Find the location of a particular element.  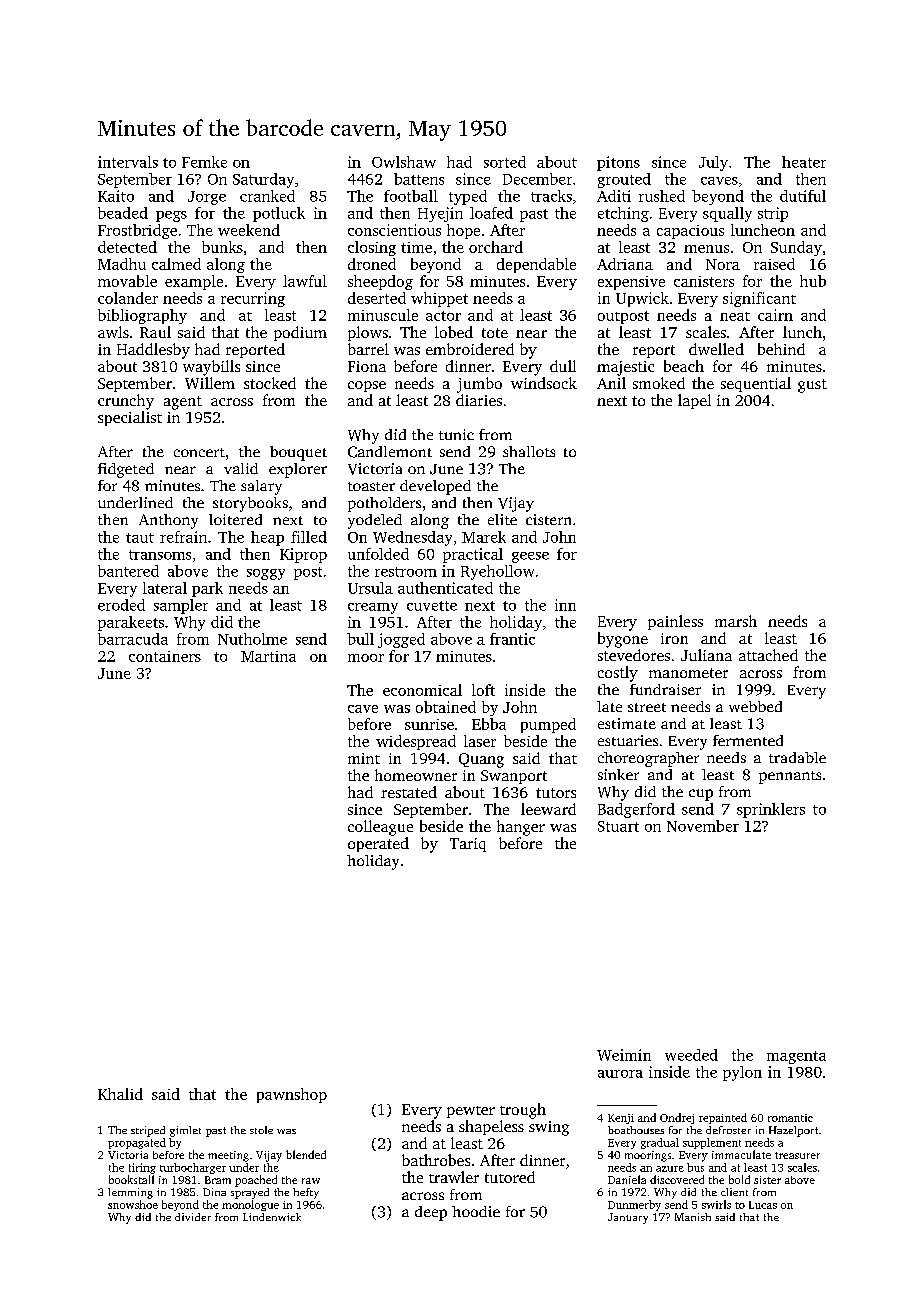

yodeled is located at coordinates (375, 521).
